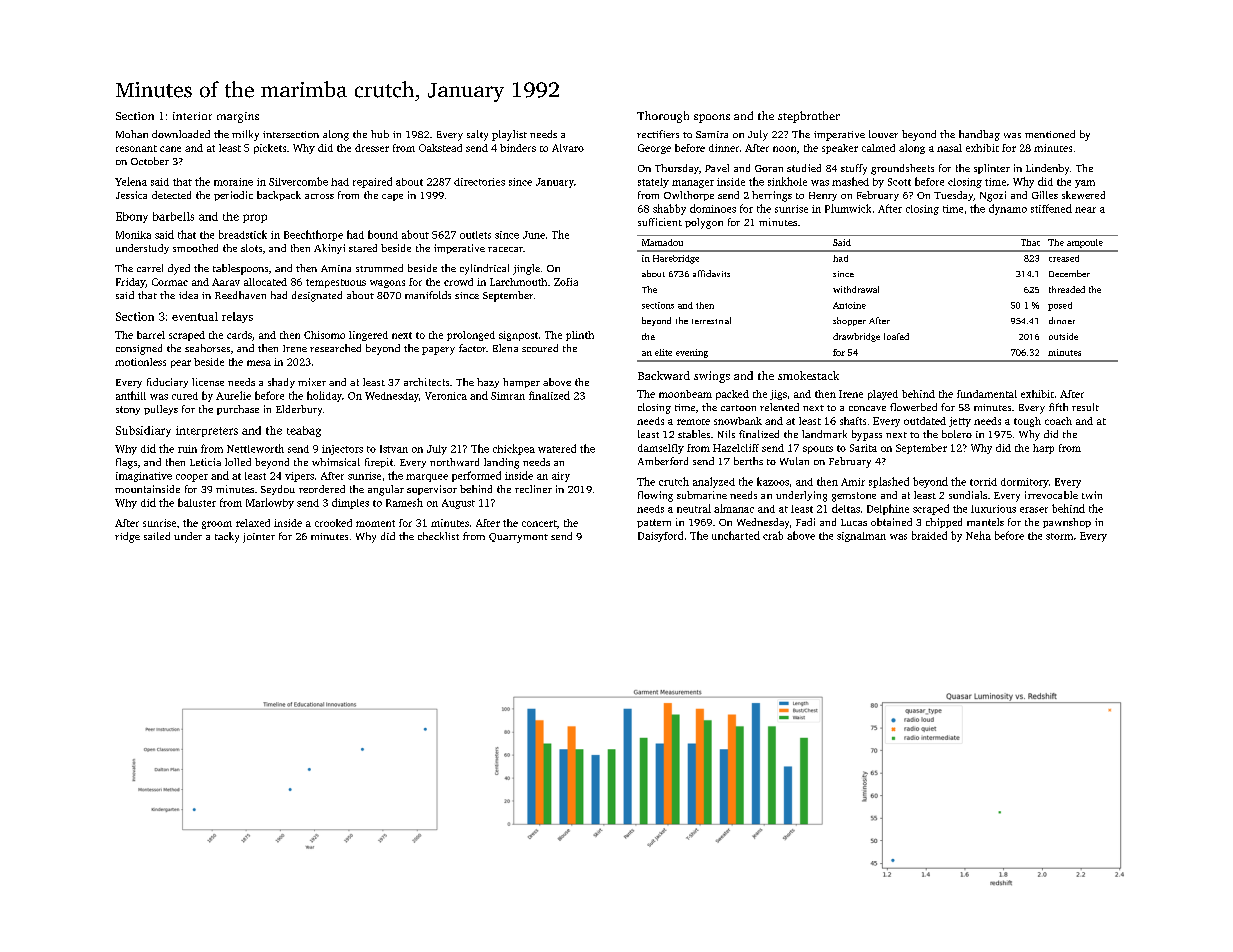  Describe the element at coordinates (1085, 407) in the image. I see `result` at that location.
